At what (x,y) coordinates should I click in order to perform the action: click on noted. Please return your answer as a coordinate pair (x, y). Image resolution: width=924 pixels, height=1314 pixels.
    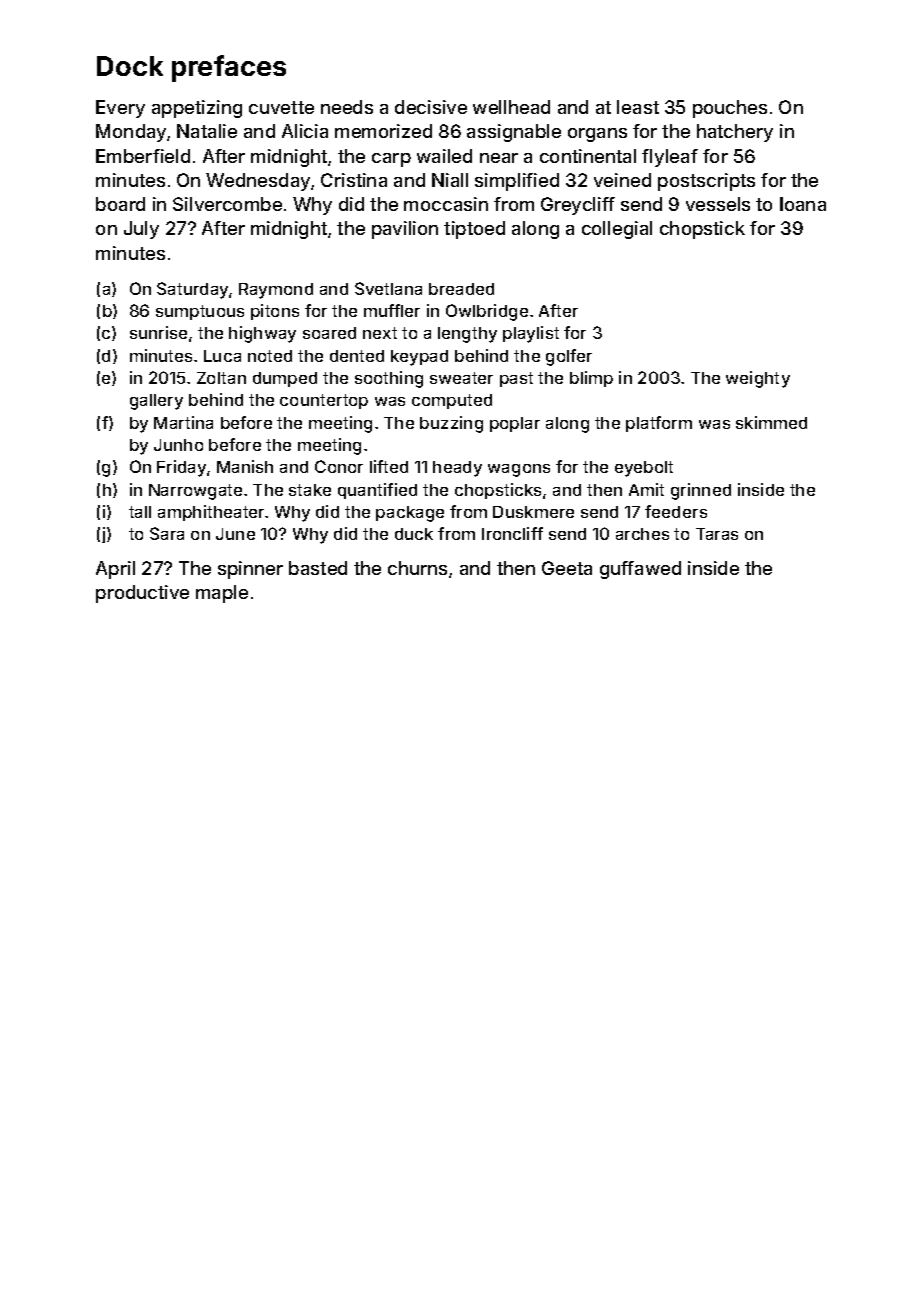
    Looking at the image, I should click on (270, 356).
